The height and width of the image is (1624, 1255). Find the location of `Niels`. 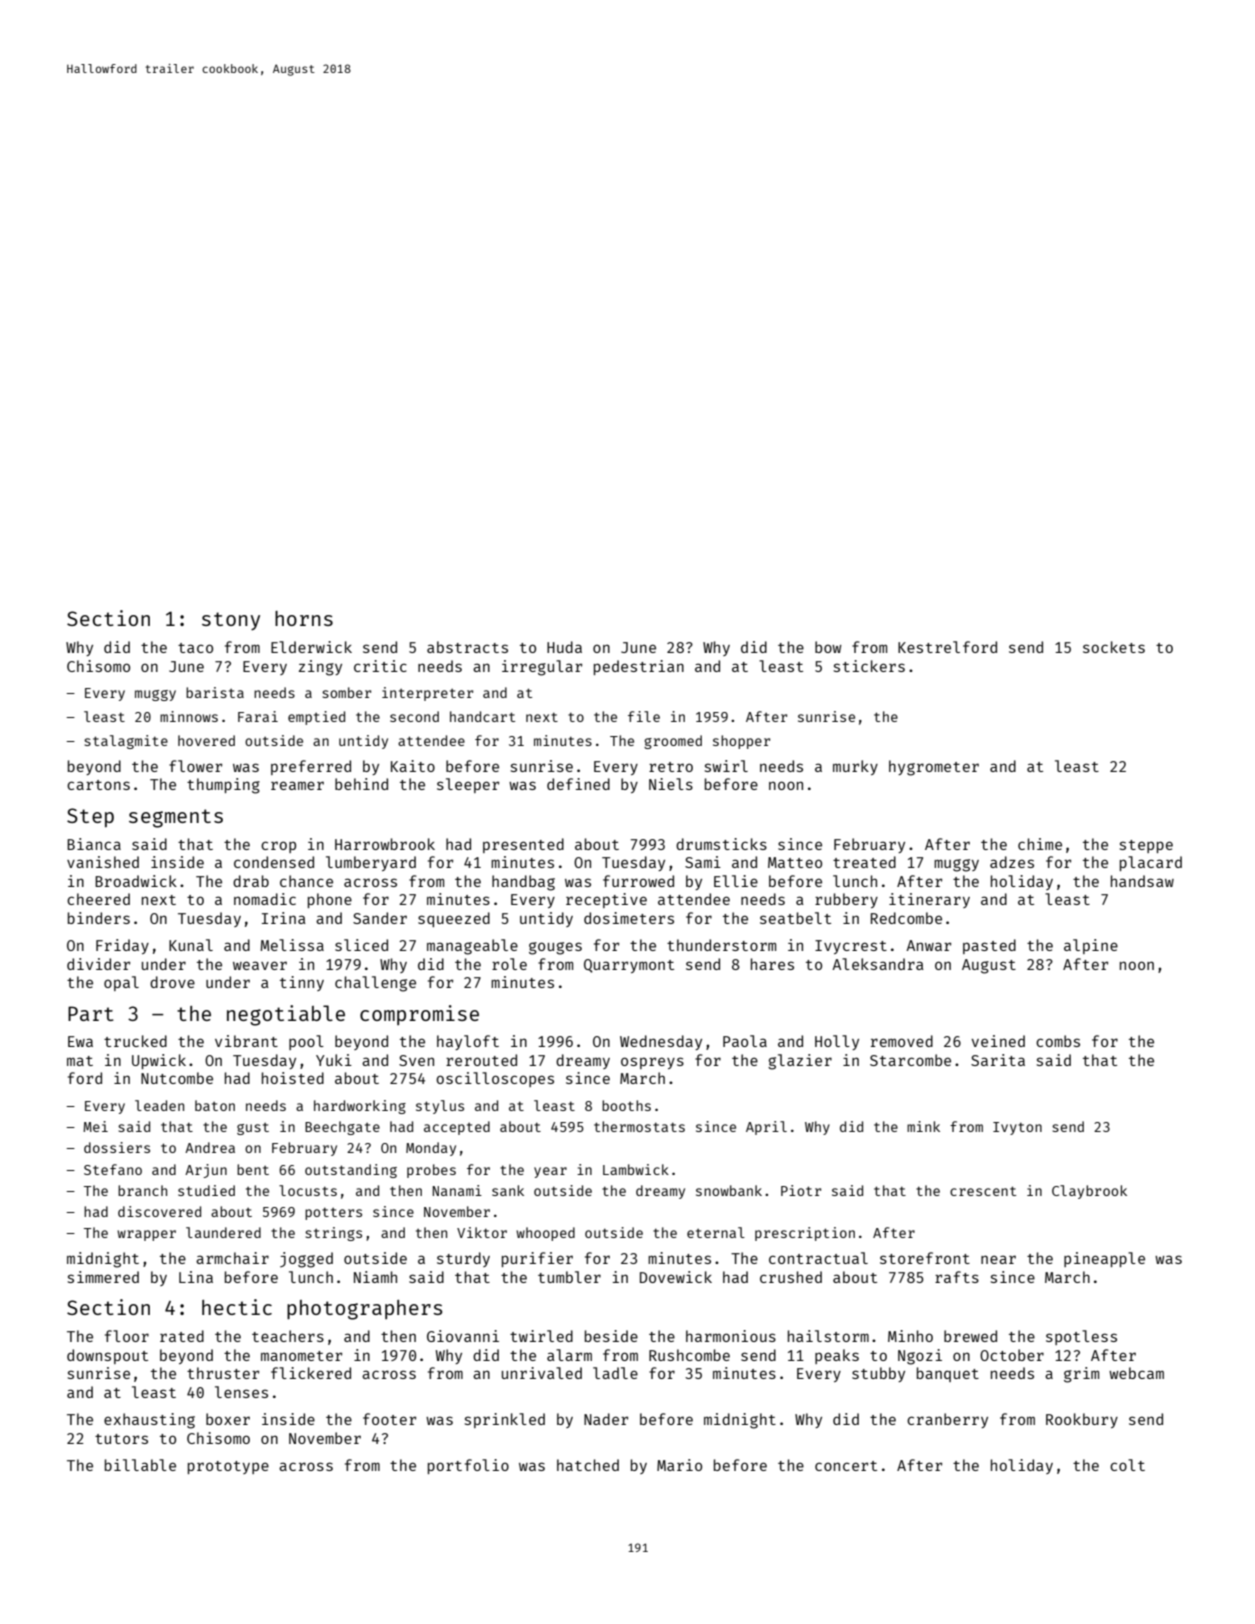

Niels is located at coordinates (671, 784).
